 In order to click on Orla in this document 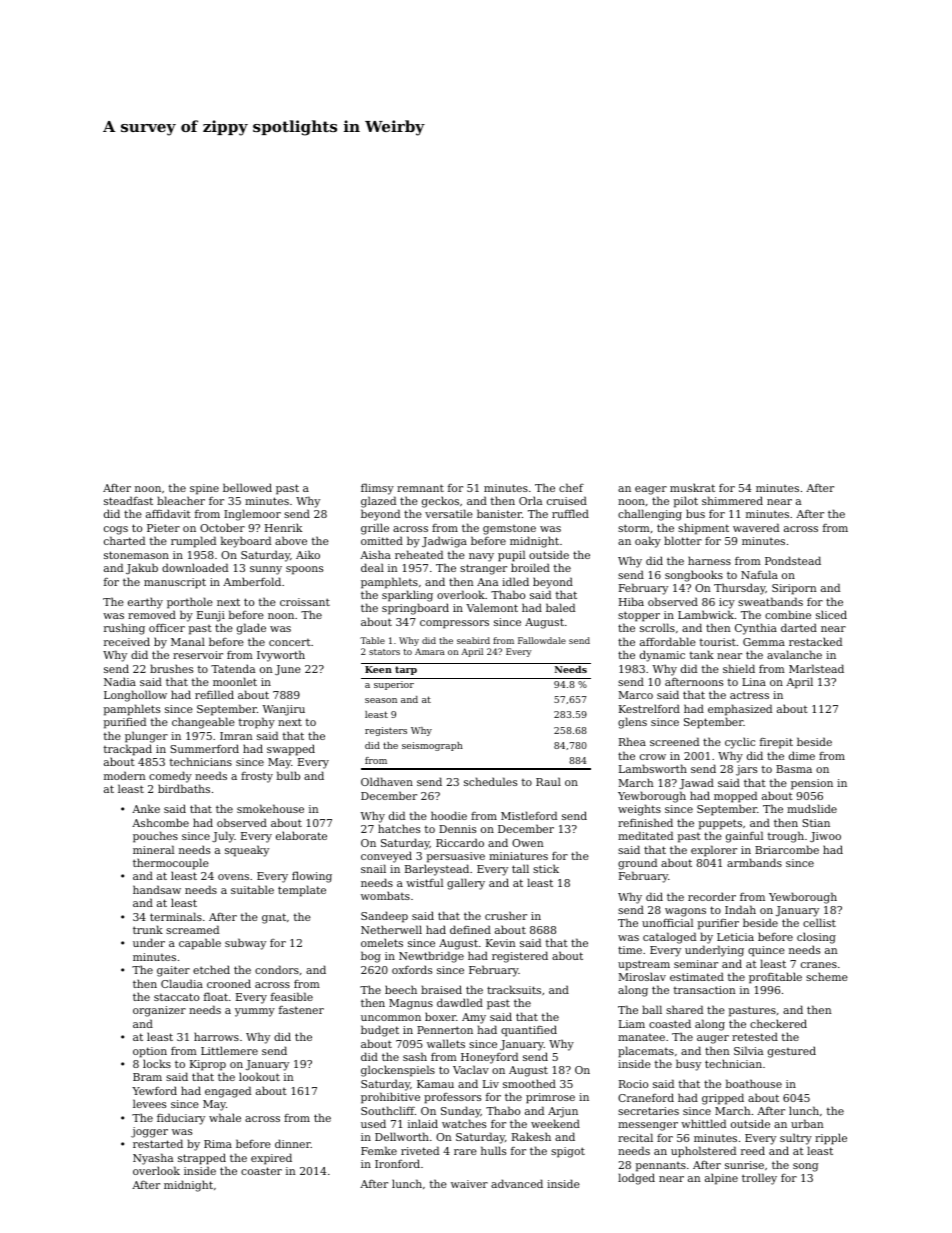, I will do `click(530, 500)`.
